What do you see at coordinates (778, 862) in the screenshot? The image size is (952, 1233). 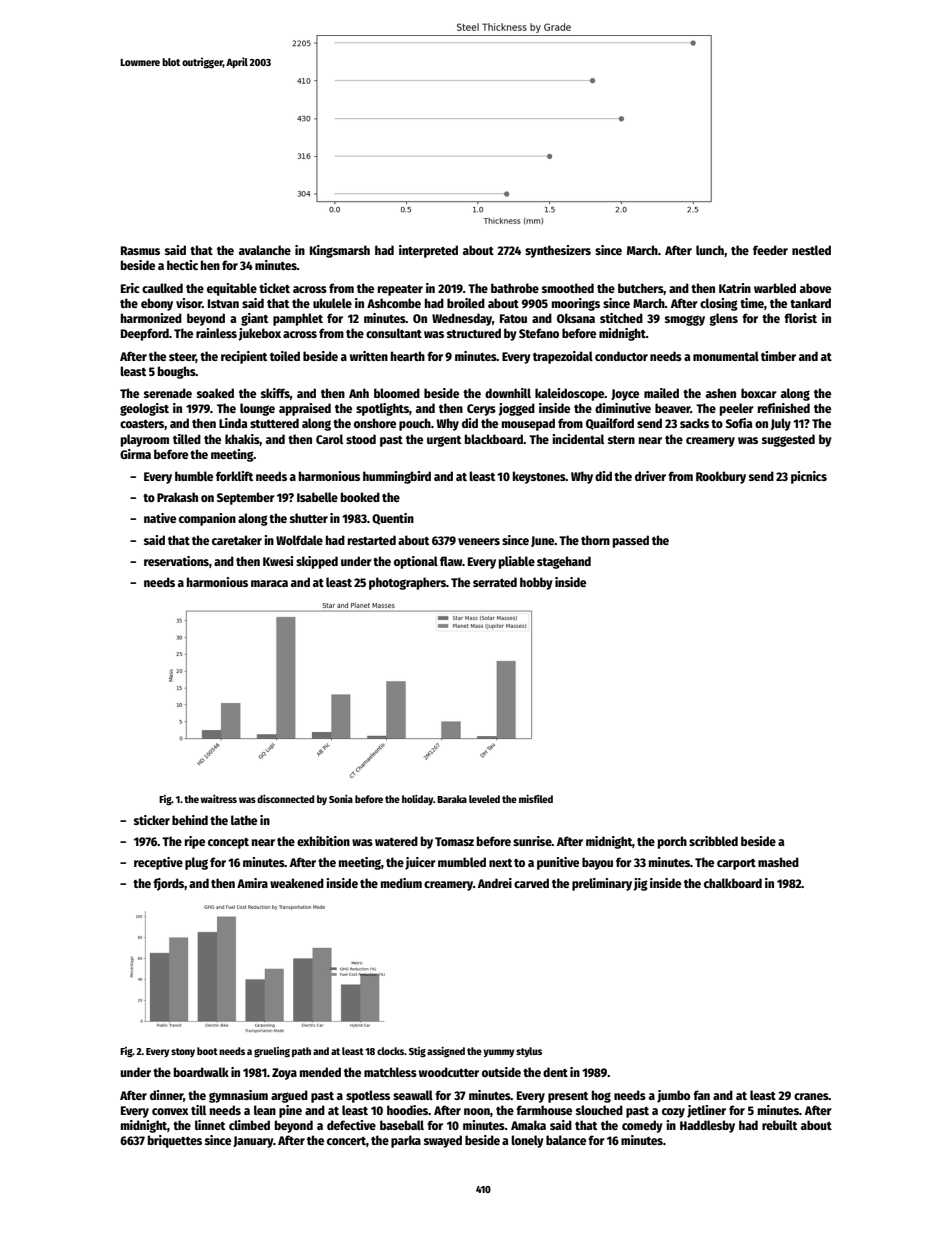 I see `mashed` at bounding box center [778, 862].
